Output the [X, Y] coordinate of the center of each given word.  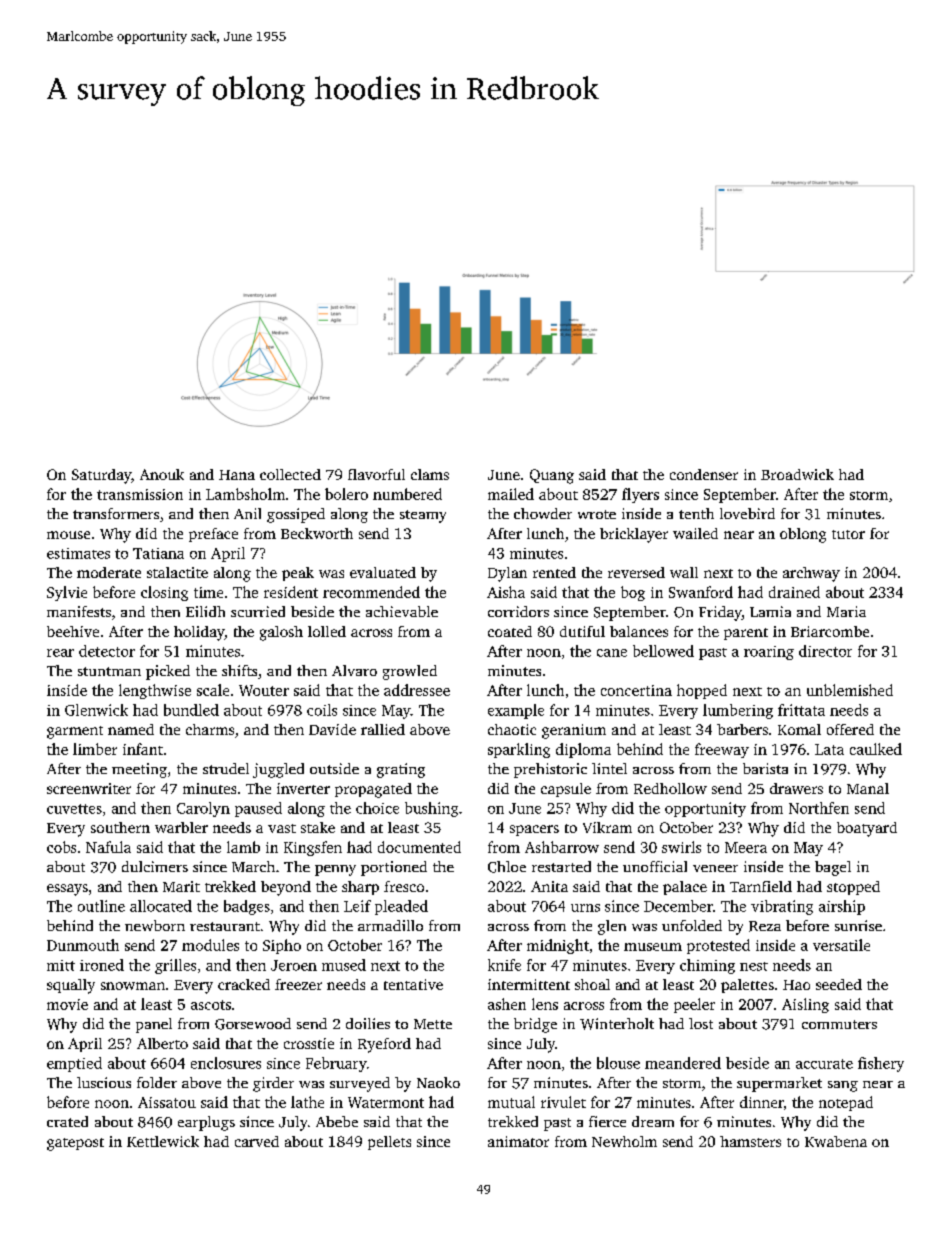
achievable [402, 611]
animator [518, 1141]
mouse [68, 535]
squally [71, 986]
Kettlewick [163, 1141]
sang [843, 1086]
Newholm [624, 1141]
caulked [876, 749]
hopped [702, 691]
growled [410, 672]
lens [545, 1004]
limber [95, 749]
